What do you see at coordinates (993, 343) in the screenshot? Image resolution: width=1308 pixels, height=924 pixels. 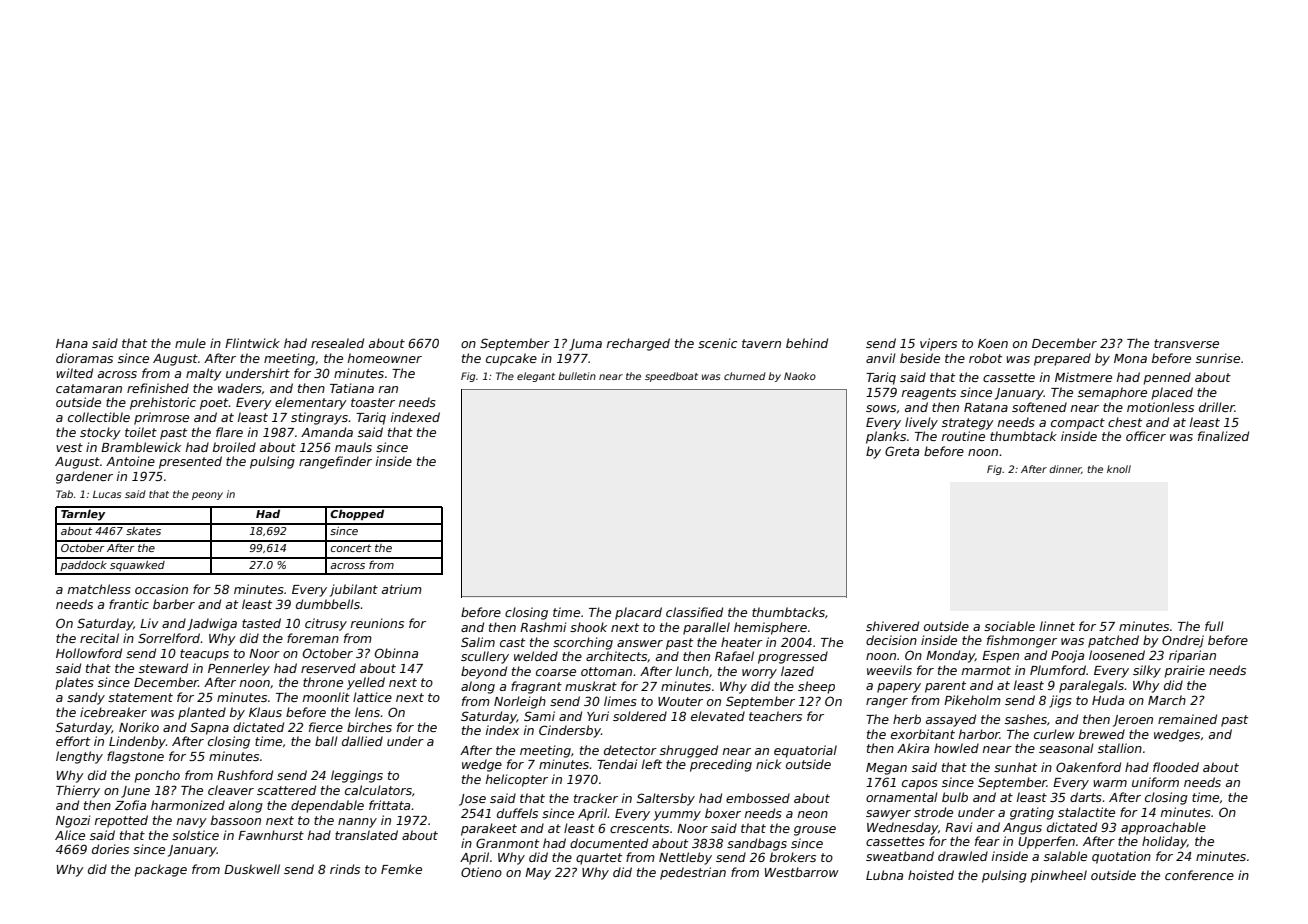 I see `Koen` at bounding box center [993, 343].
